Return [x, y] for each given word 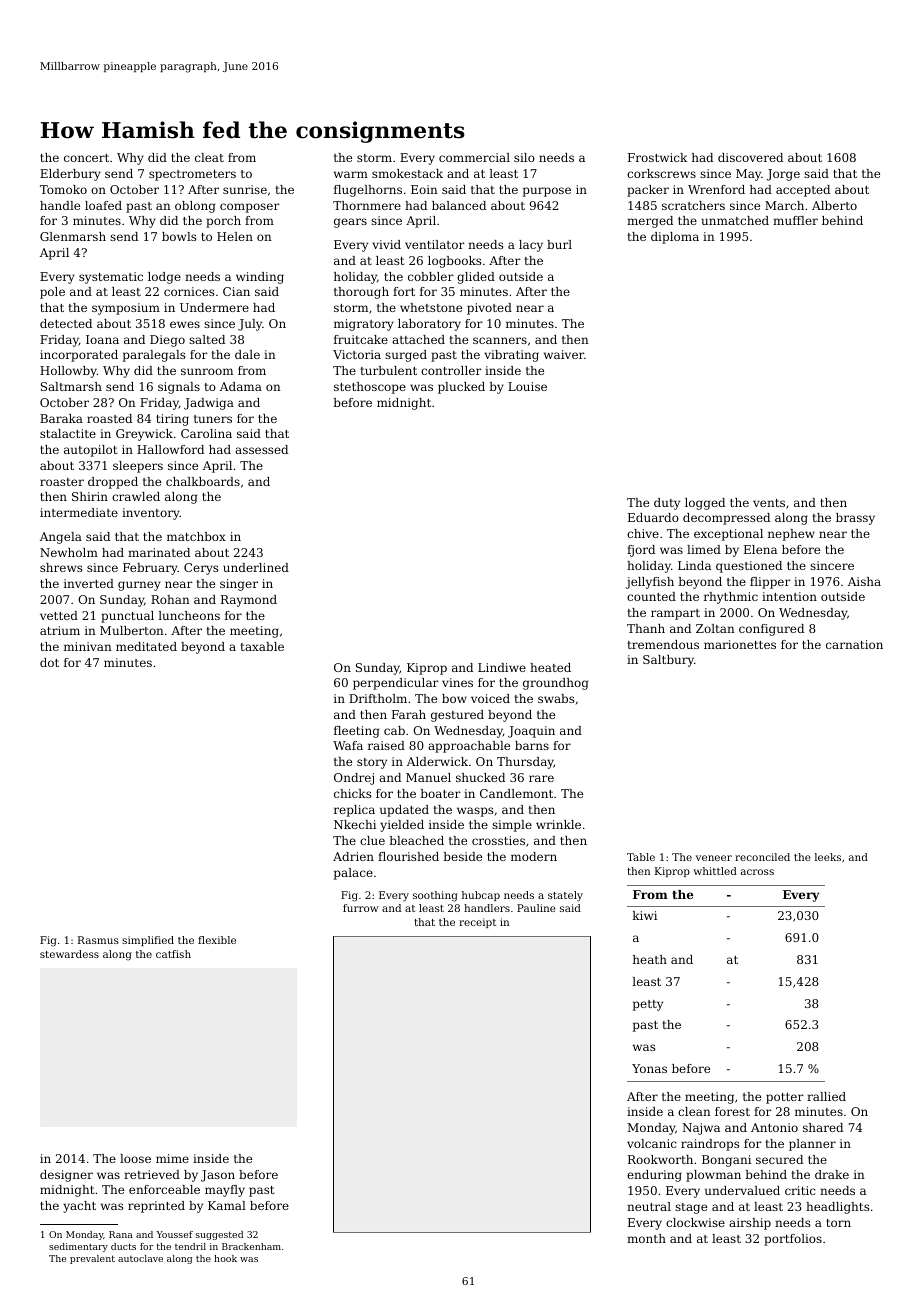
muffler [795, 220]
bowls [179, 236]
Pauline [536, 908]
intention [789, 596]
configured [771, 630]
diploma [675, 238]
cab [394, 730]
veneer [714, 858]
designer [66, 1176]
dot [49, 662]
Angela [61, 538]
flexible [217, 940]
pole [52, 293]
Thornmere [367, 205]
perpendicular [396, 684]
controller [451, 370]
